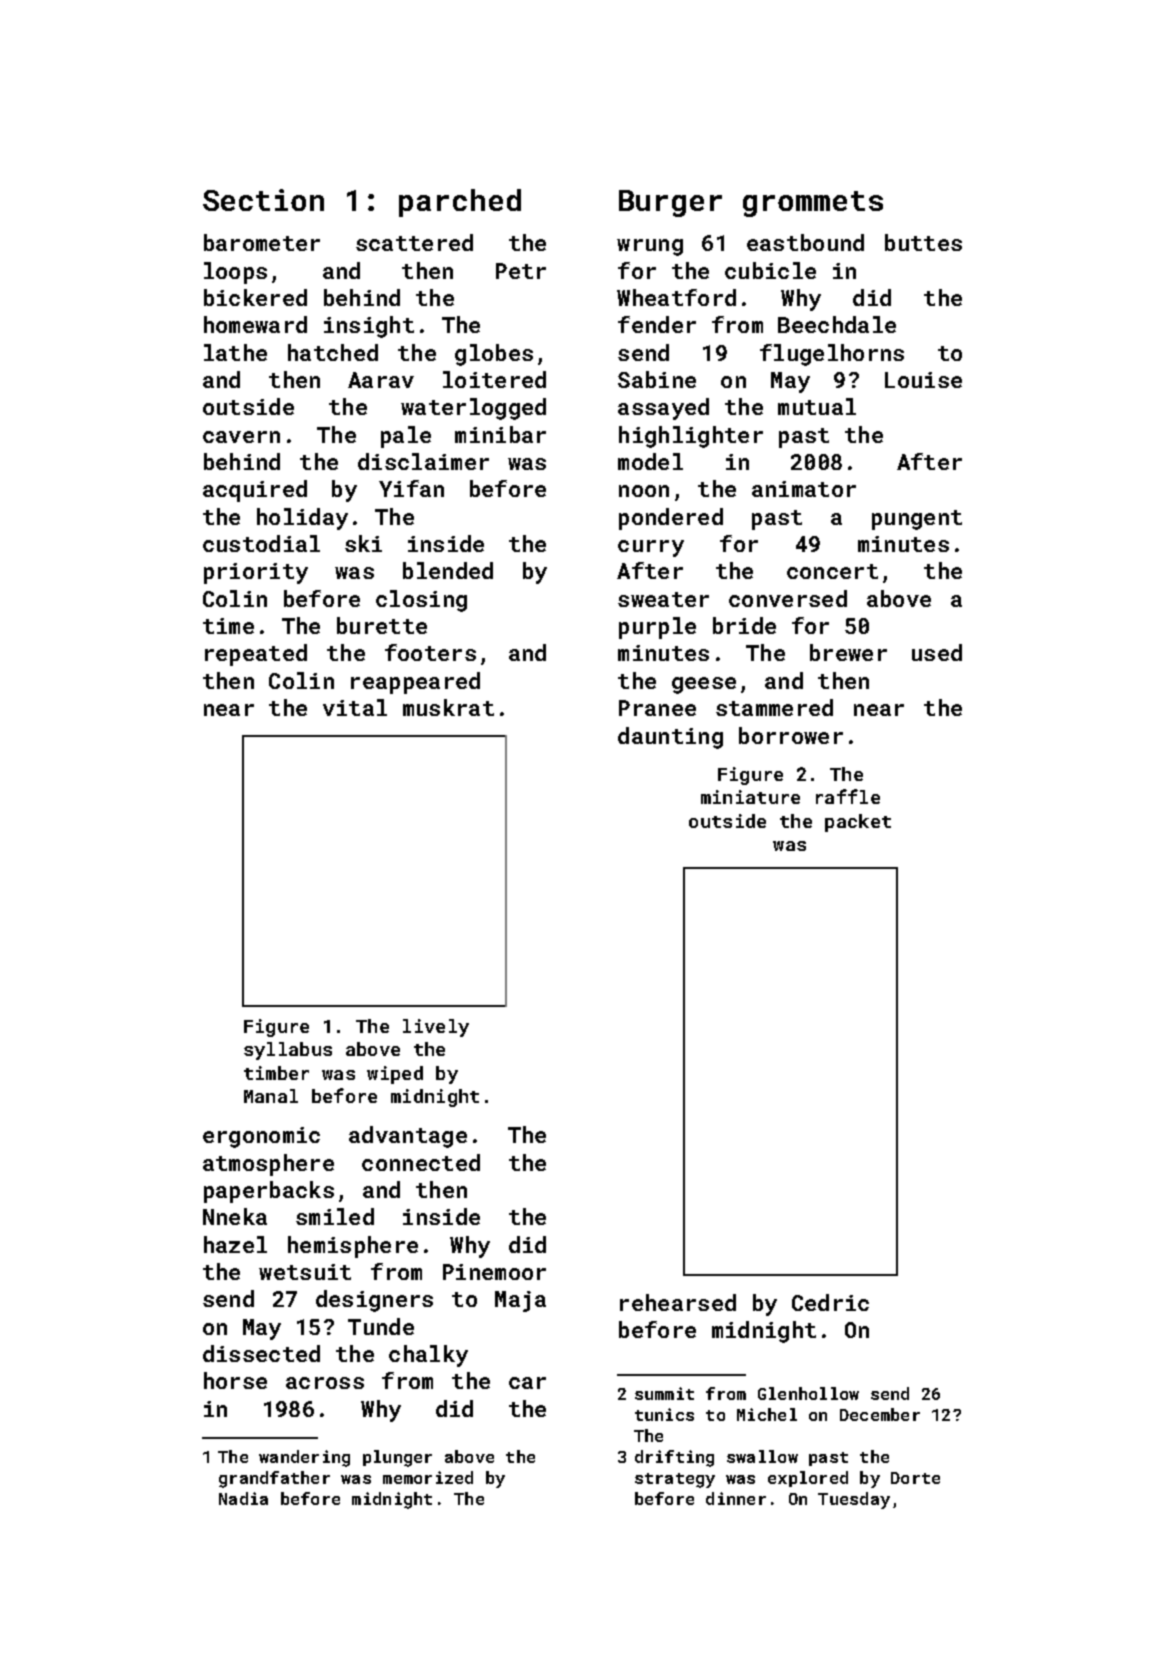  What do you see at coordinates (520, 1301) in the image?
I see `Maja` at bounding box center [520, 1301].
